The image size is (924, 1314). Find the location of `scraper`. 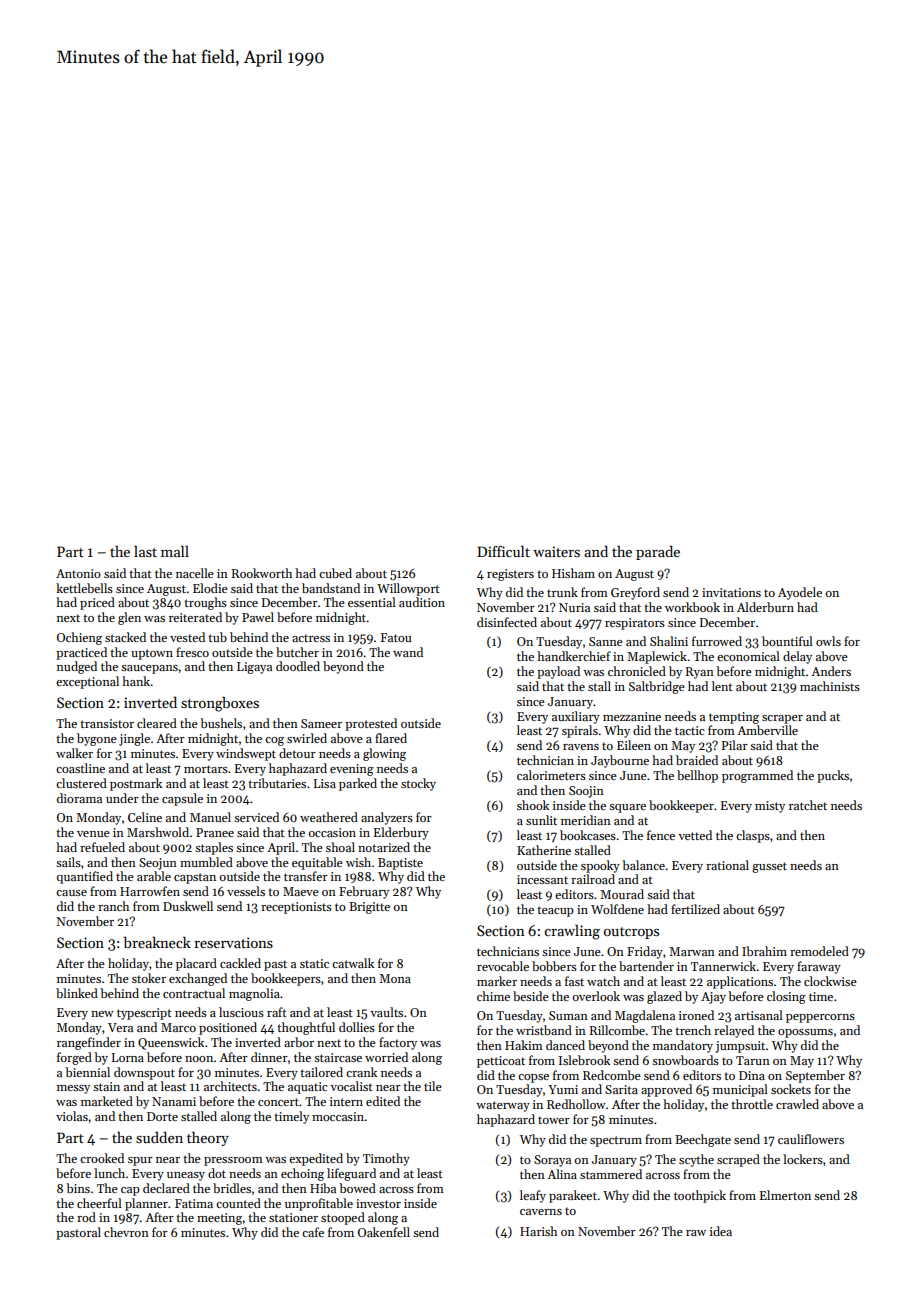

scraper is located at coordinates (782, 719).
